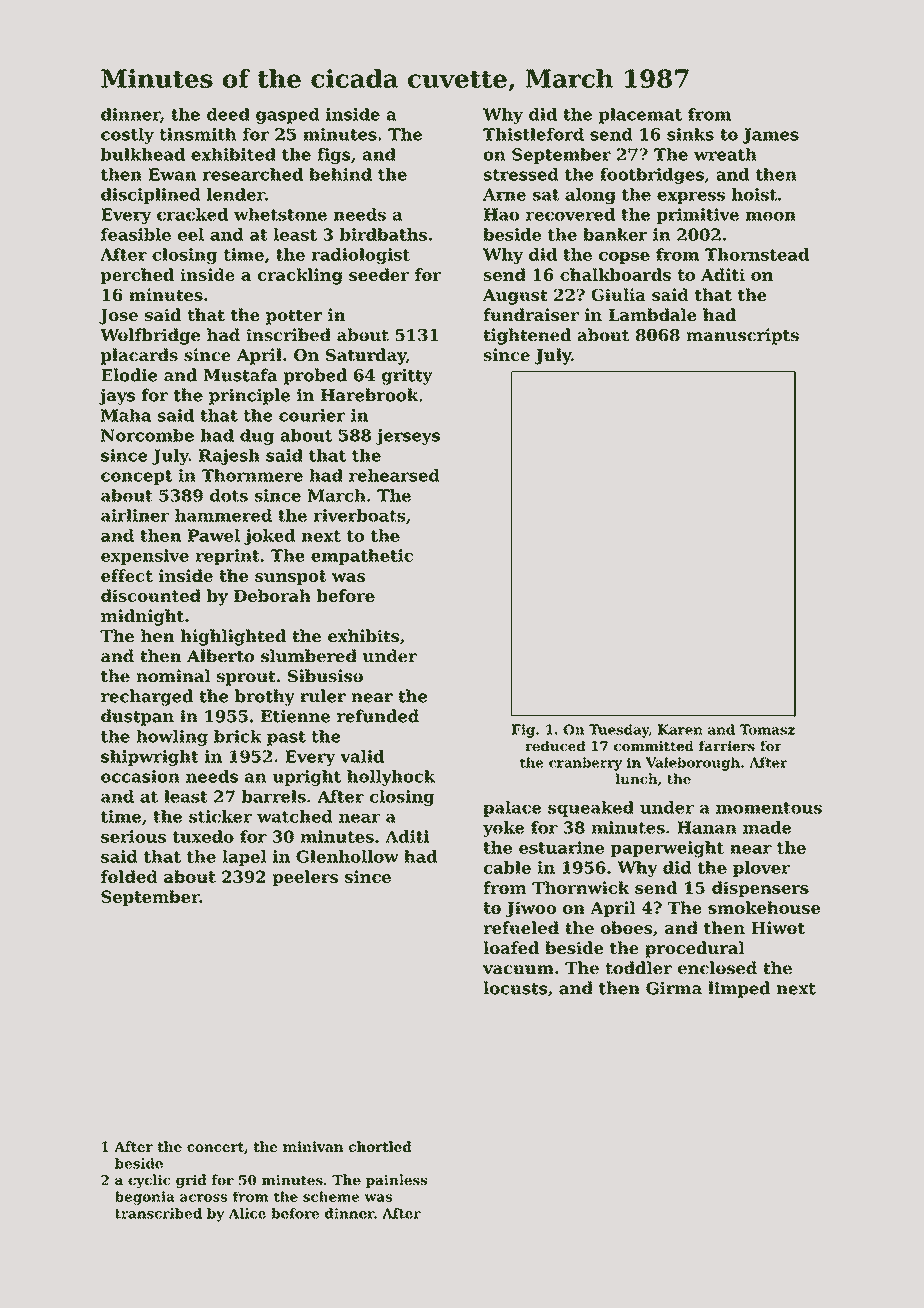 The height and width of the screenshot is (1308, 924). I want to click on Alice, so click(247, 1213).
